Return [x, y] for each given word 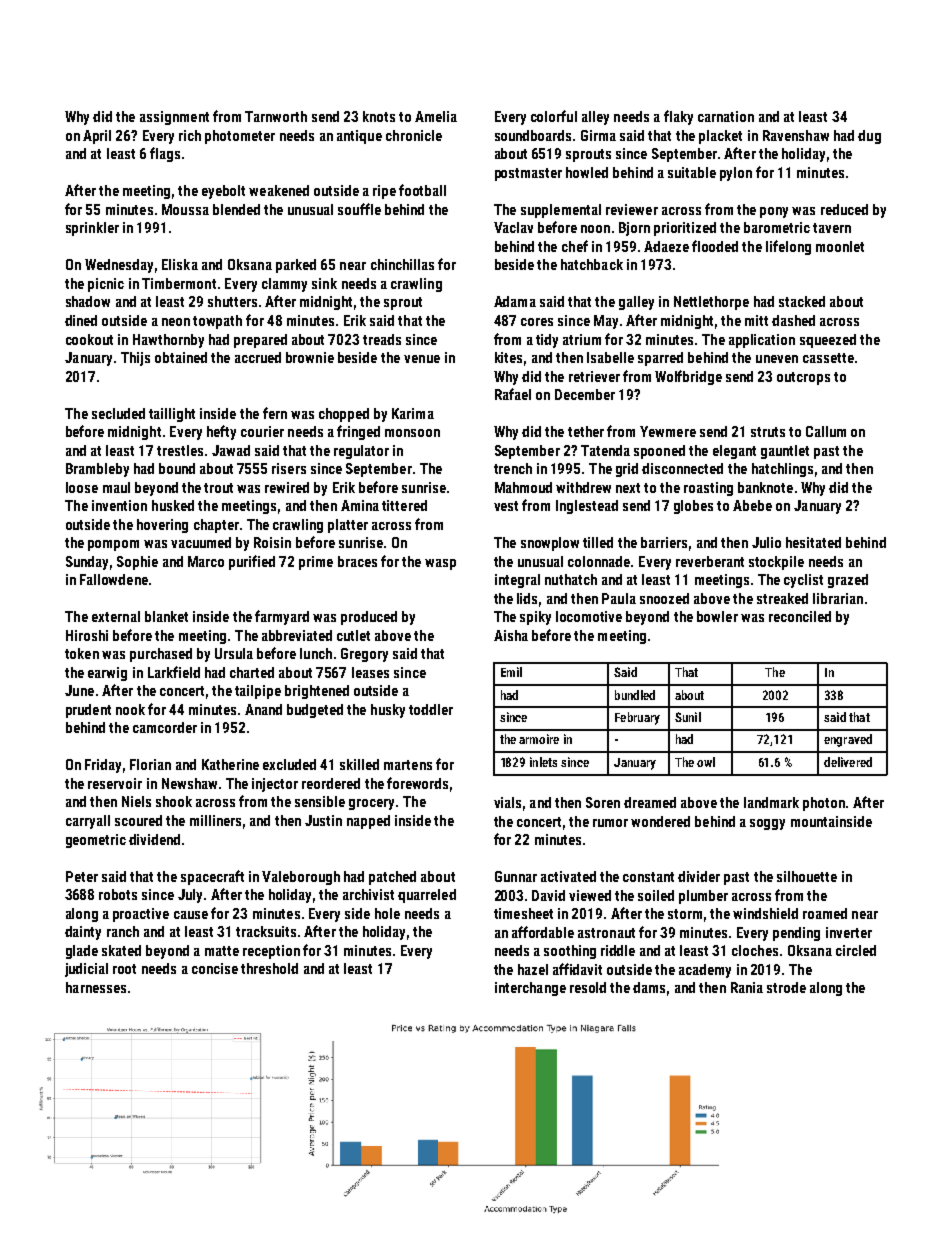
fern [275, 413]
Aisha [511, 635]
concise [215, 968]
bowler [717, 616]
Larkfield [174, 672]
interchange [530, 989]
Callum [826, 431]
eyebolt [223, 192]
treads [382, 339]
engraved [848, 740]
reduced [844, 209]
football [422, 190]
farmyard [282, 617]
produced [369, 618]
